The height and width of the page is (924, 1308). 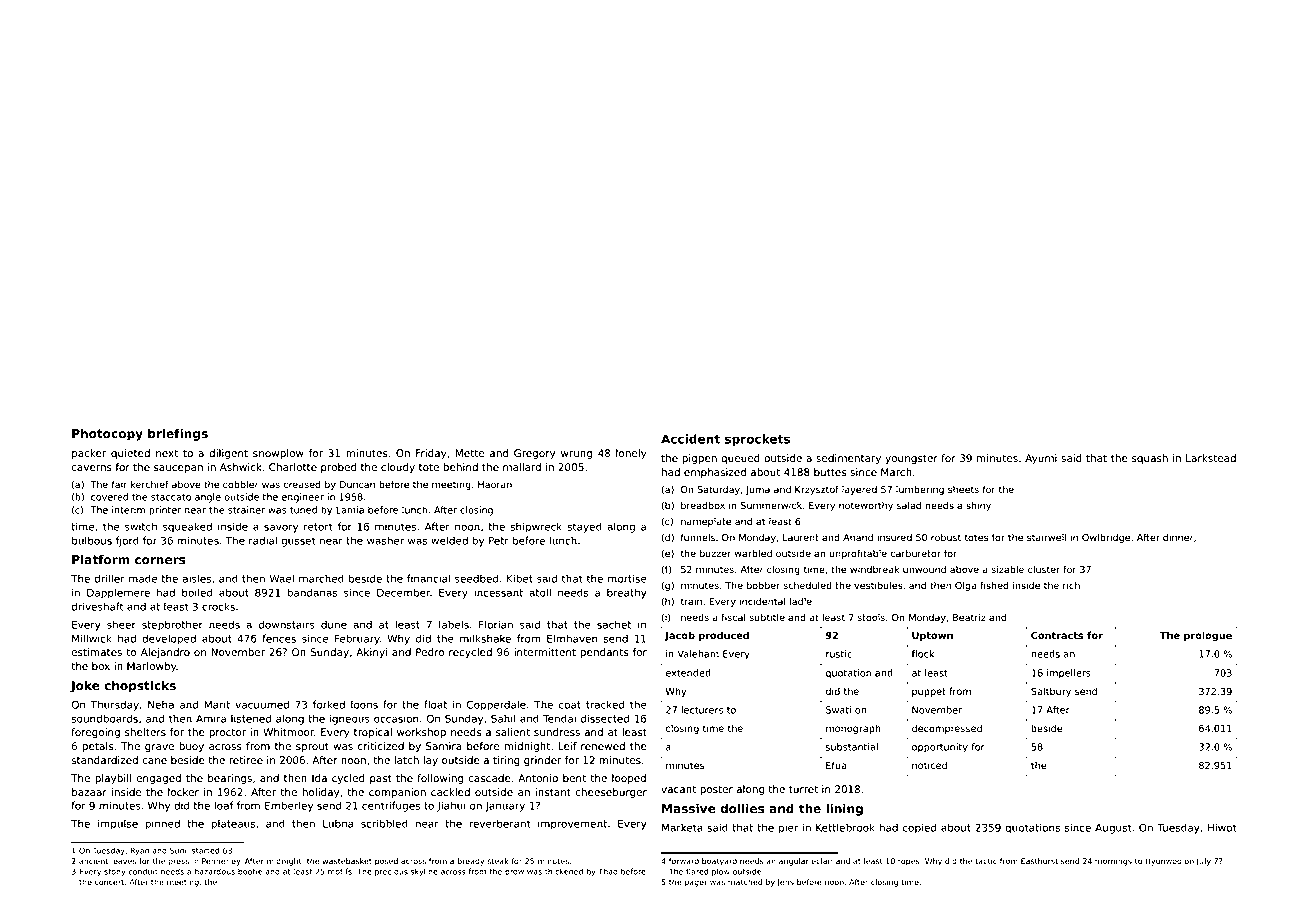 What do you see at coordinates (128, 510) in the page?
I see `interim` at bounding box center [128, 510].
